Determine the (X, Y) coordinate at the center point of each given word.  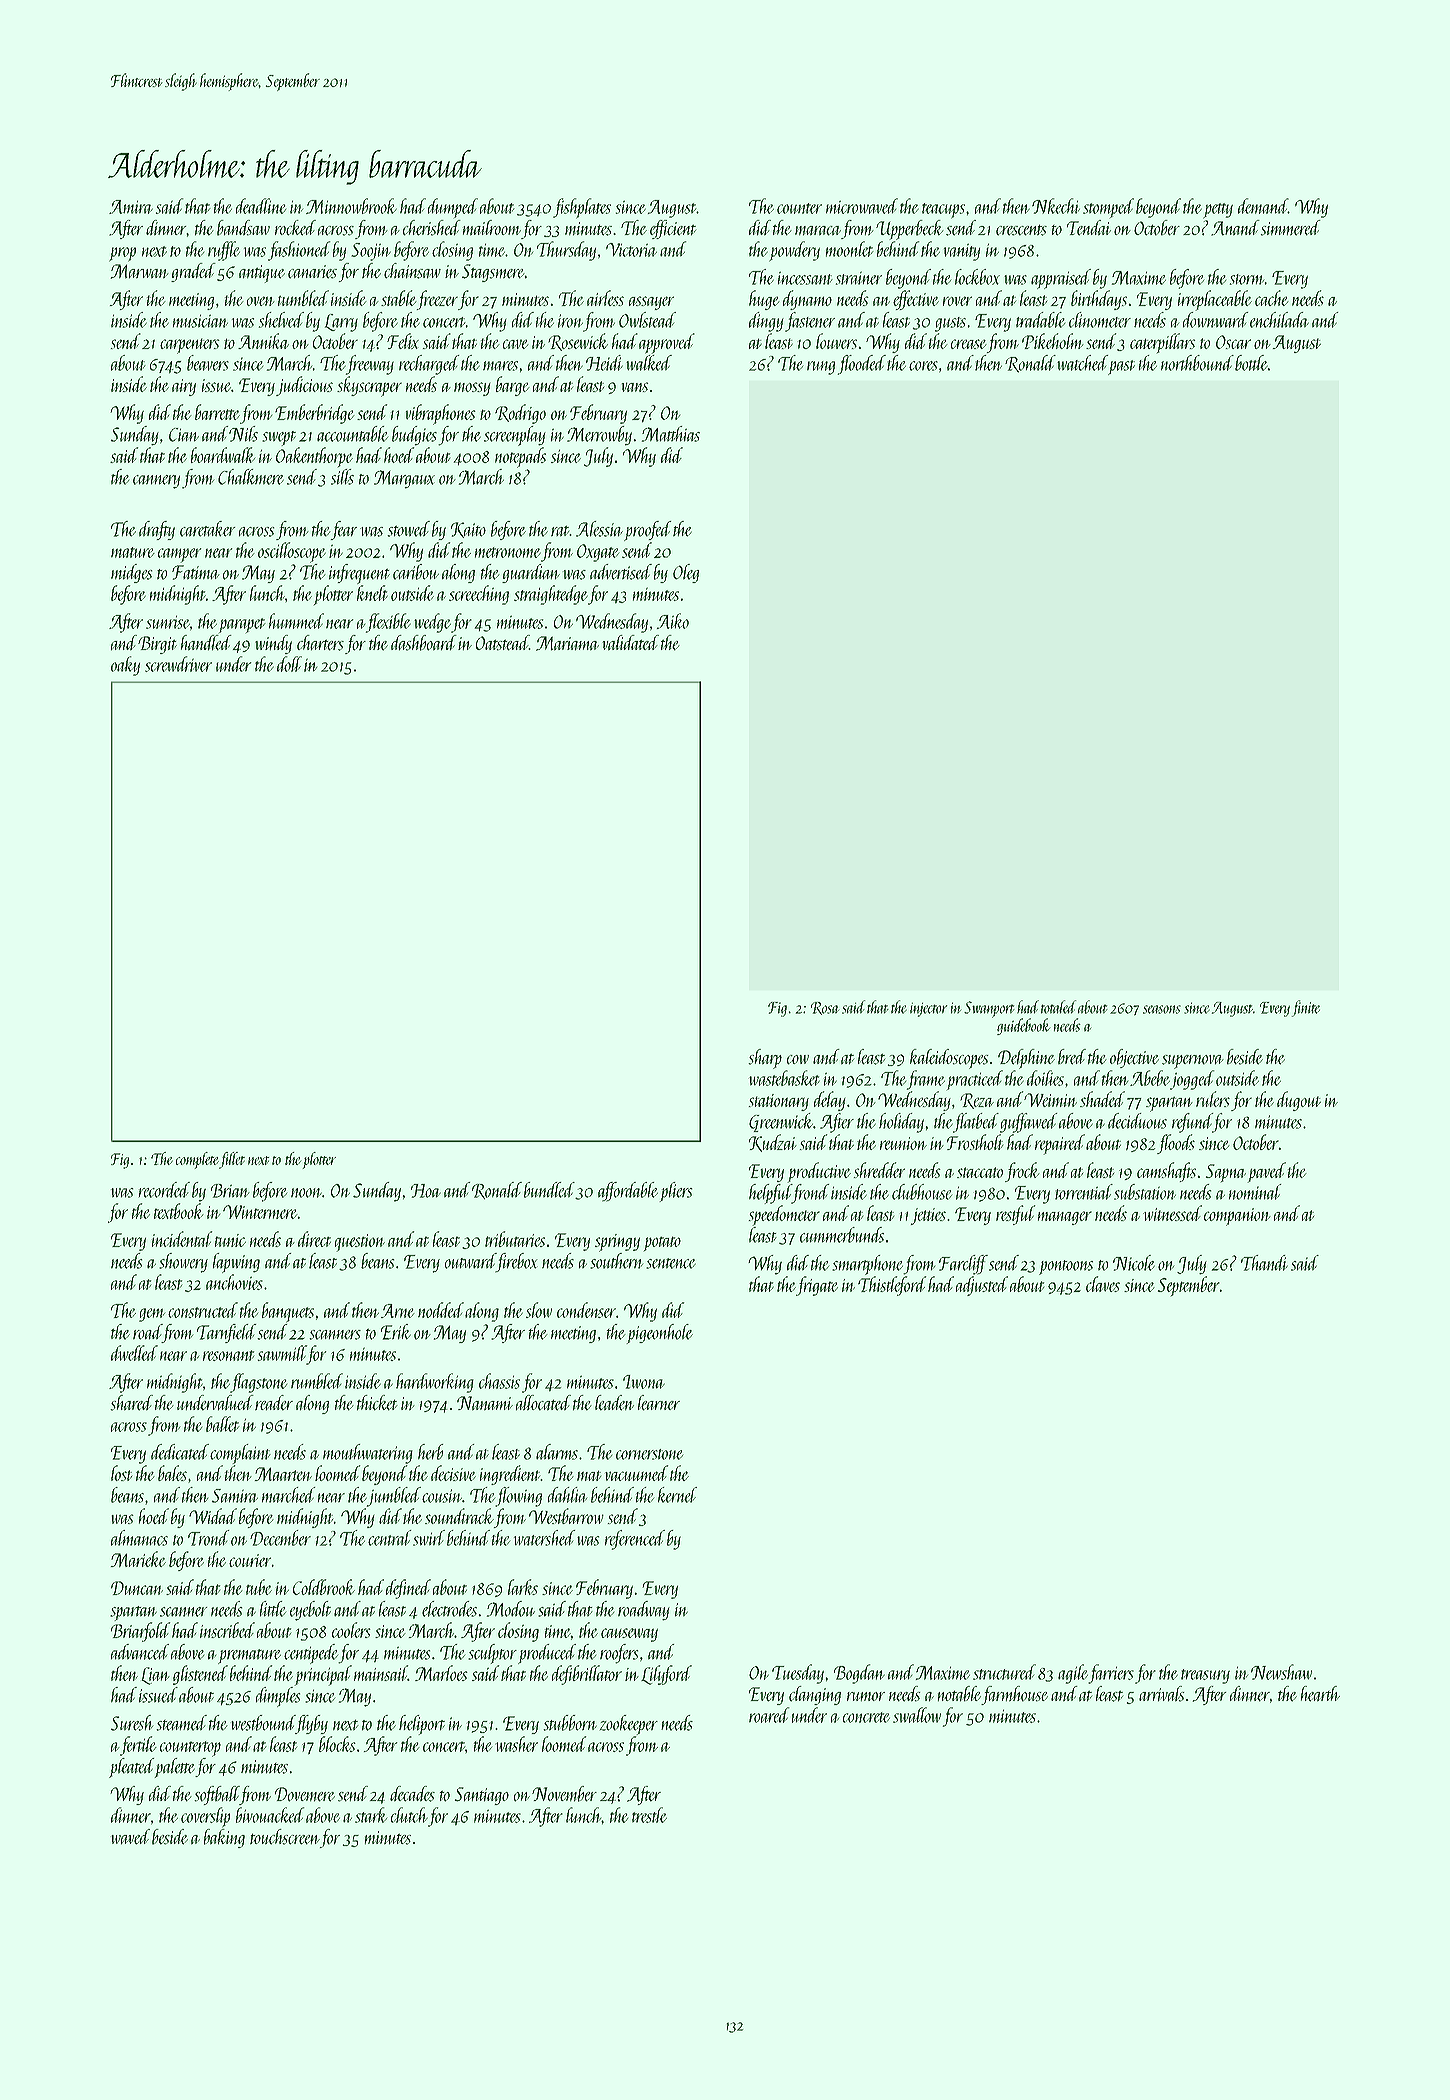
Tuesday (798, 1674)
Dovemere (305, 1794)
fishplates (582, 208)
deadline (261, 206)
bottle (1251, 363)
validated (630, 642)
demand (1263, 206)
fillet (232, 1160)
